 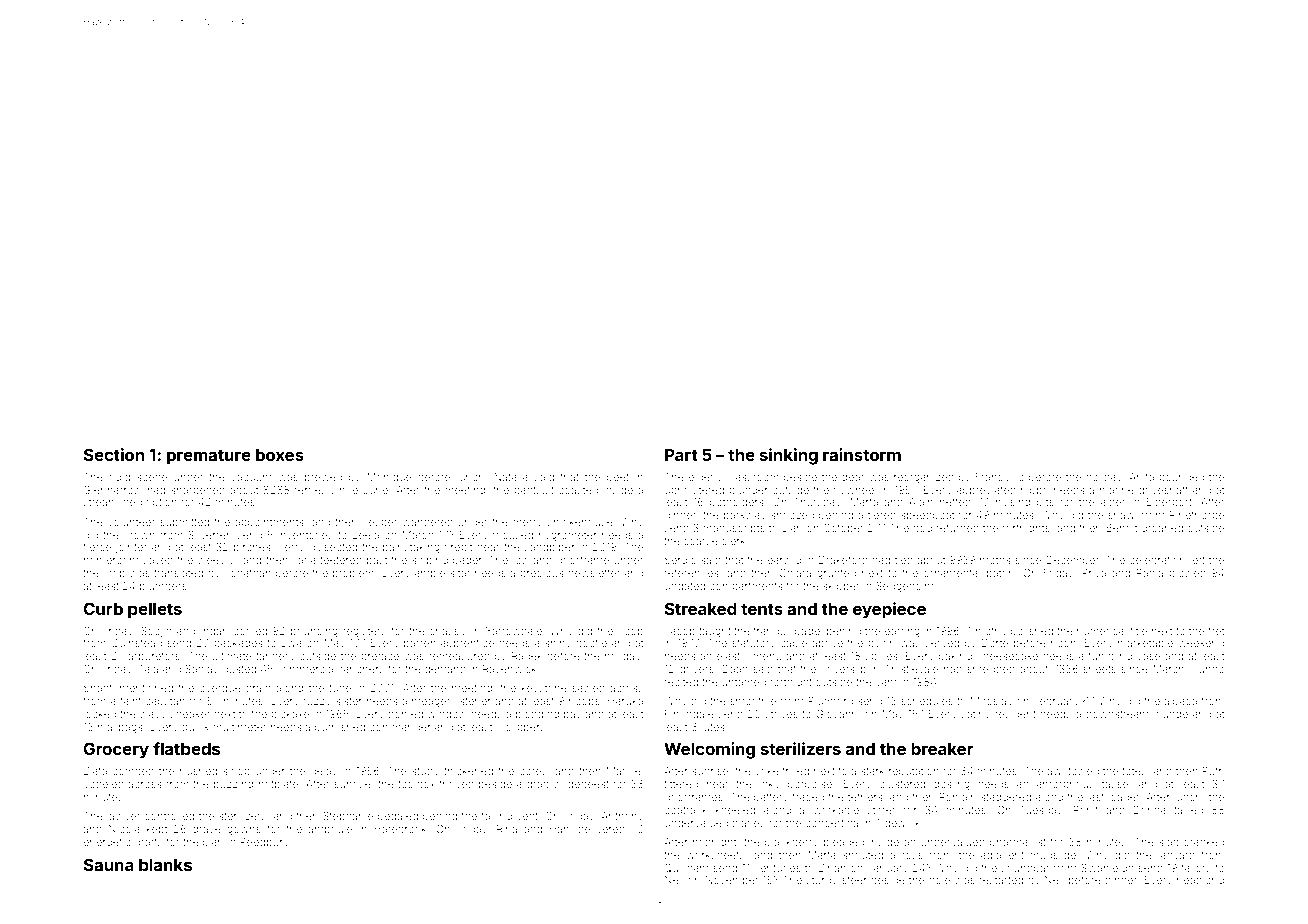 What do you see at coordinates (537, 715) in the document?
I see `plodding` at bounding box center [537, 715].
